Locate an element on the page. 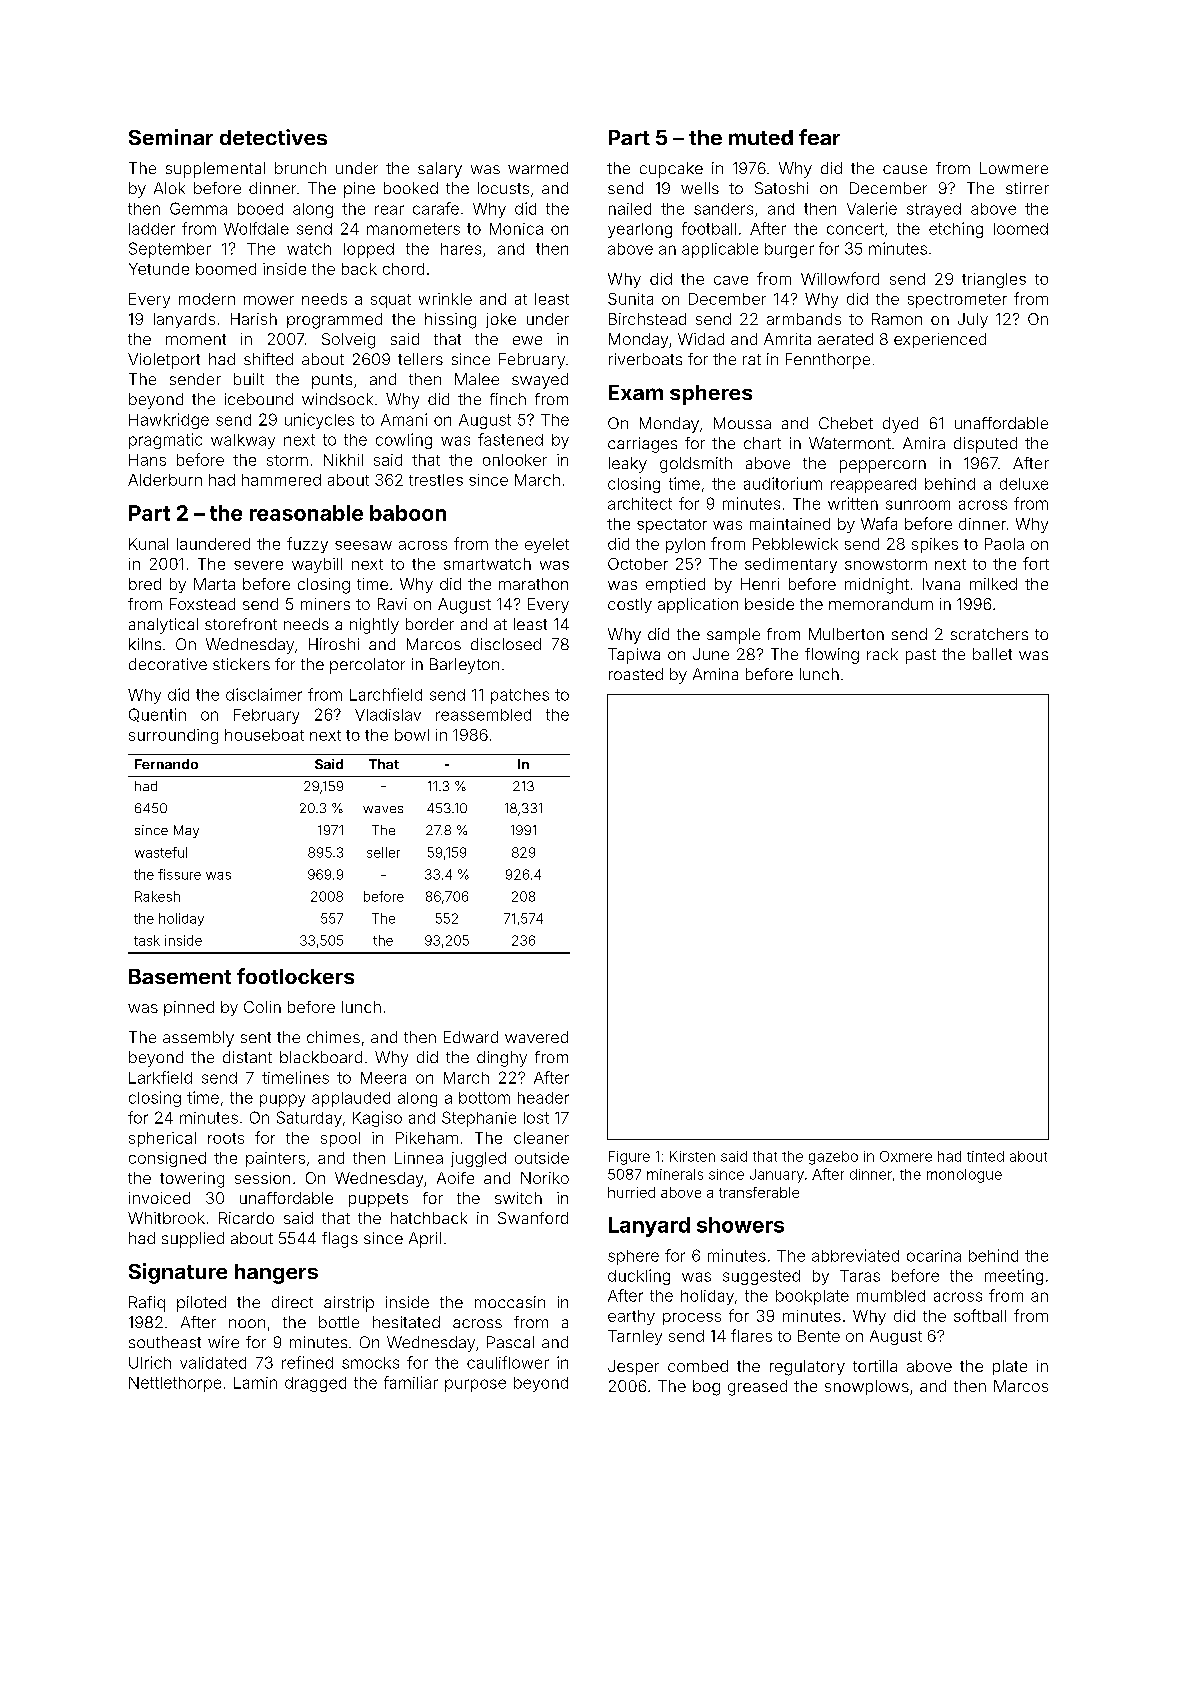 Image resolution: width=1177 pixels, height=1704 pixels. pylon is located at coordinates (685, 545).
